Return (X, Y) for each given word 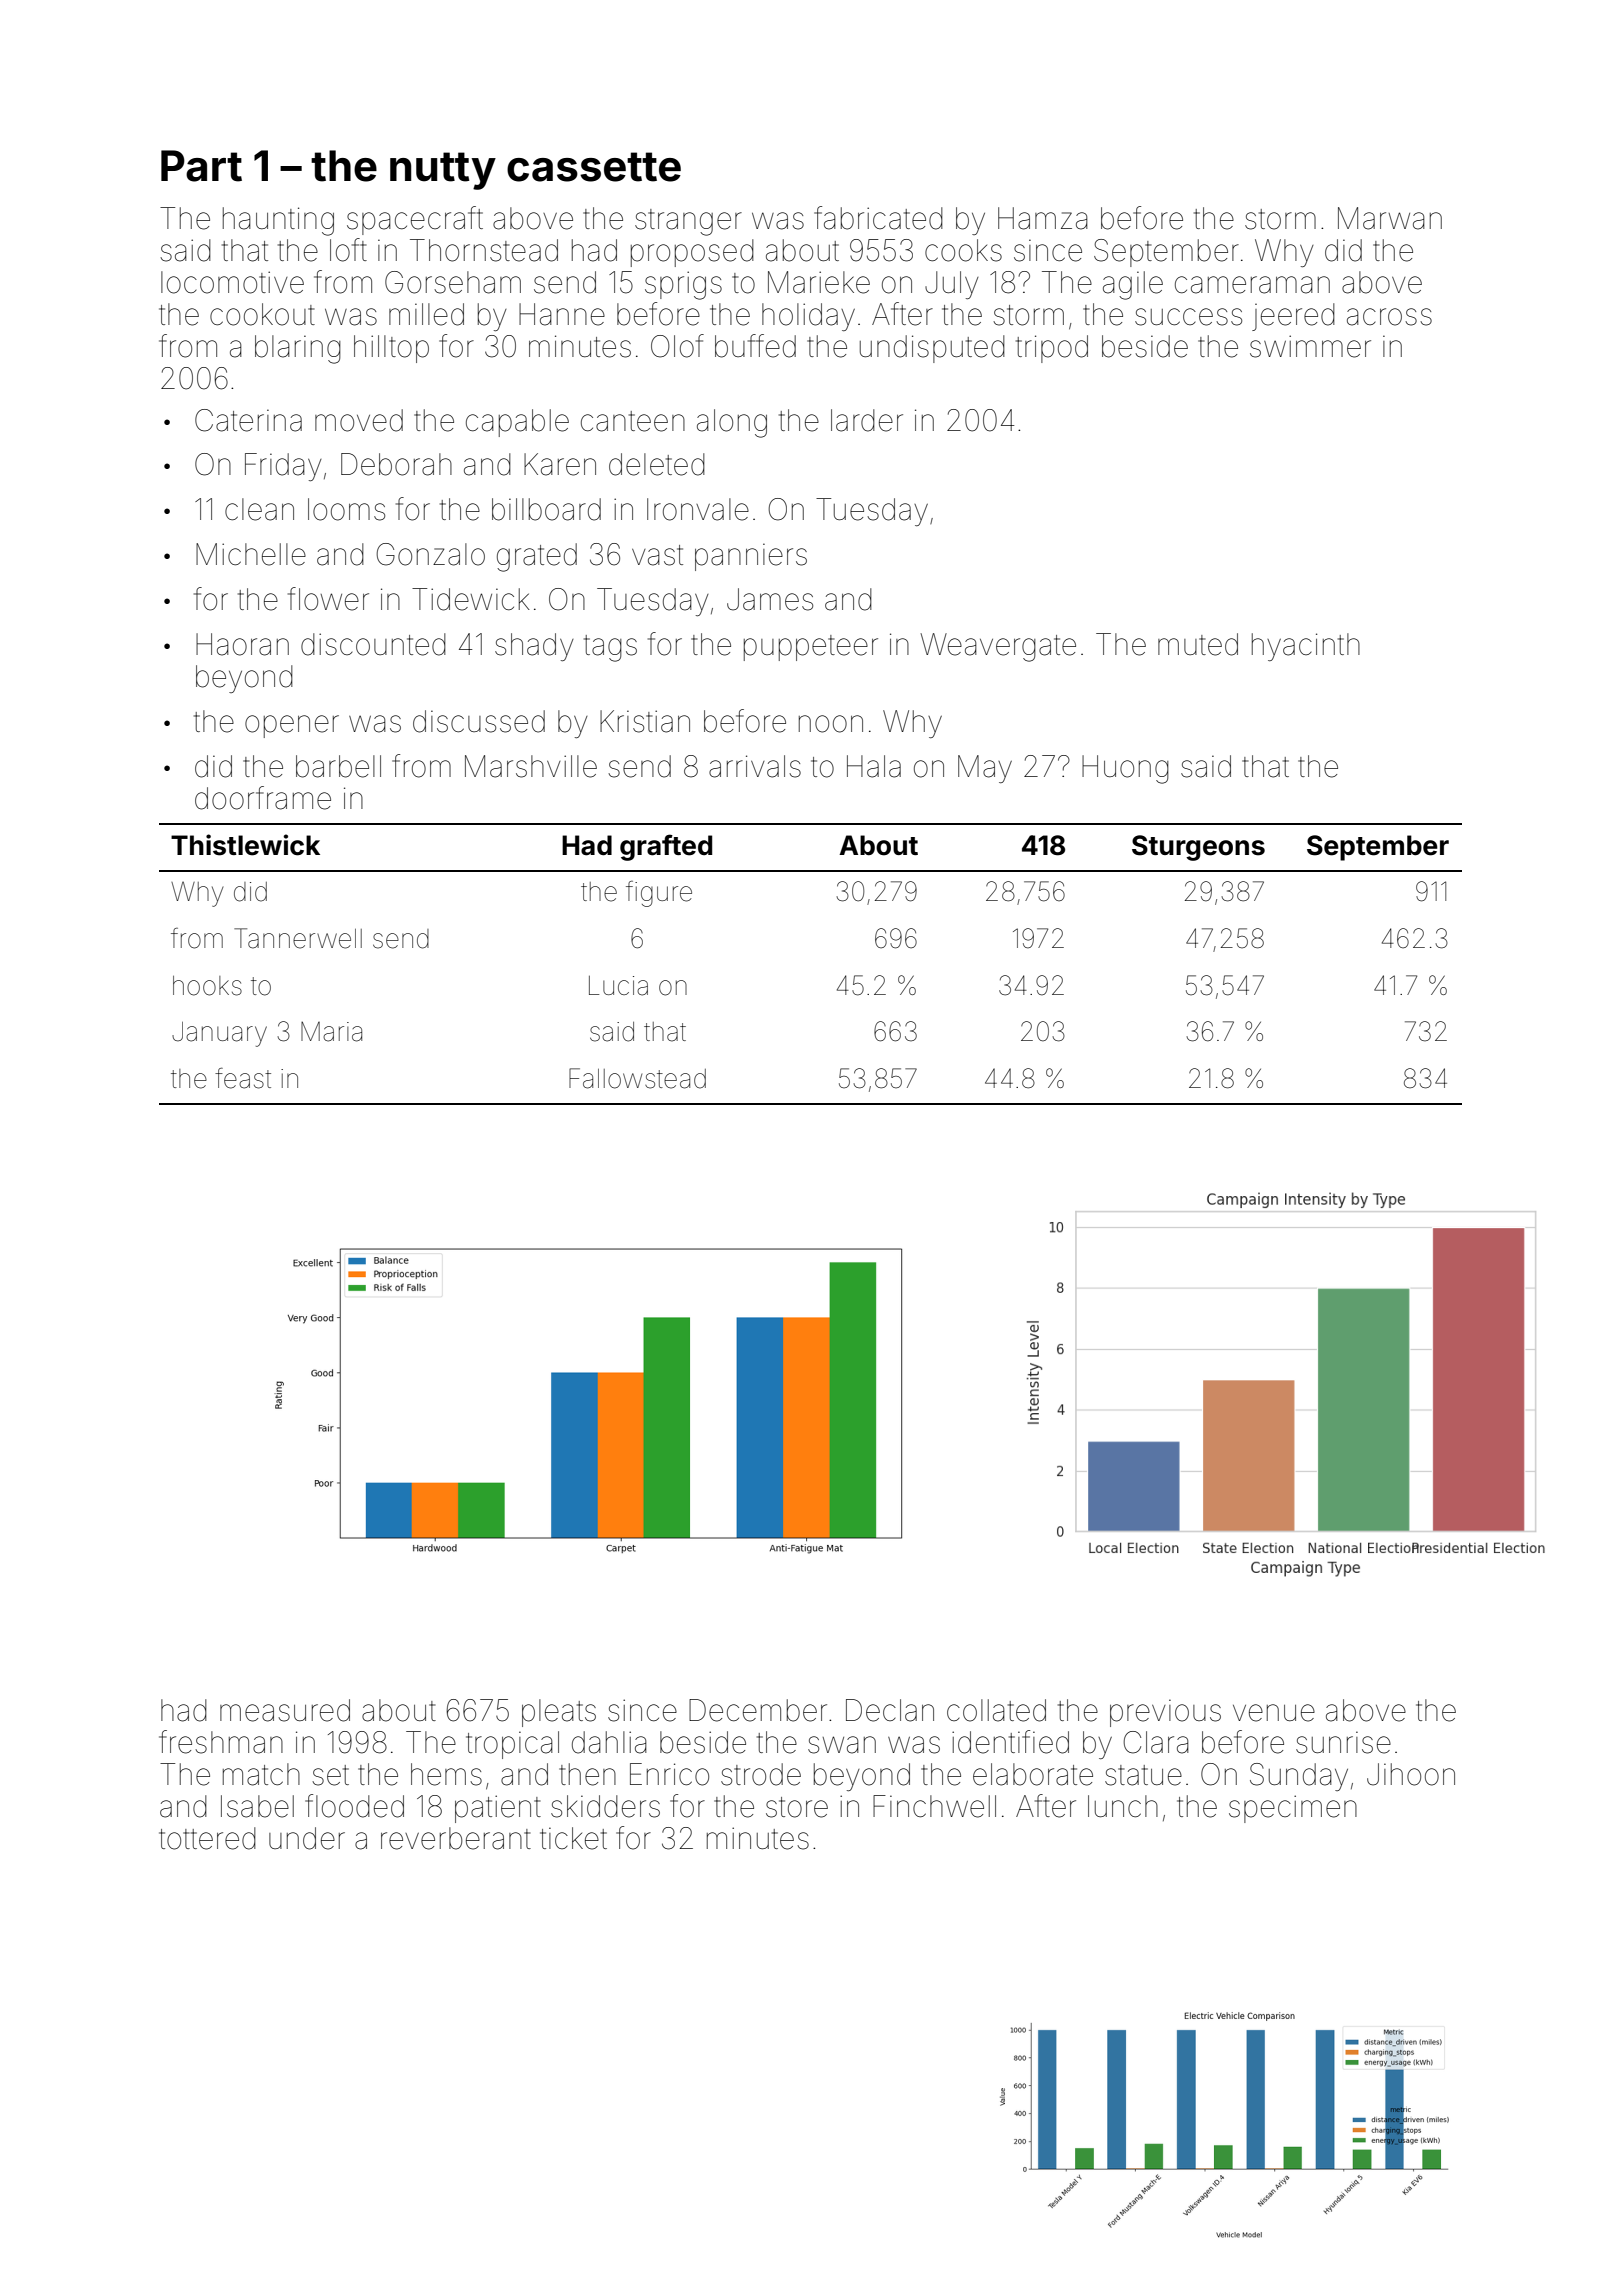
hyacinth (1306, 647)
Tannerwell (298, 938)
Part (201, 166)
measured (285, 1710)
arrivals (755, 766)
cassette (594, 167)
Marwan (1390, 218)
